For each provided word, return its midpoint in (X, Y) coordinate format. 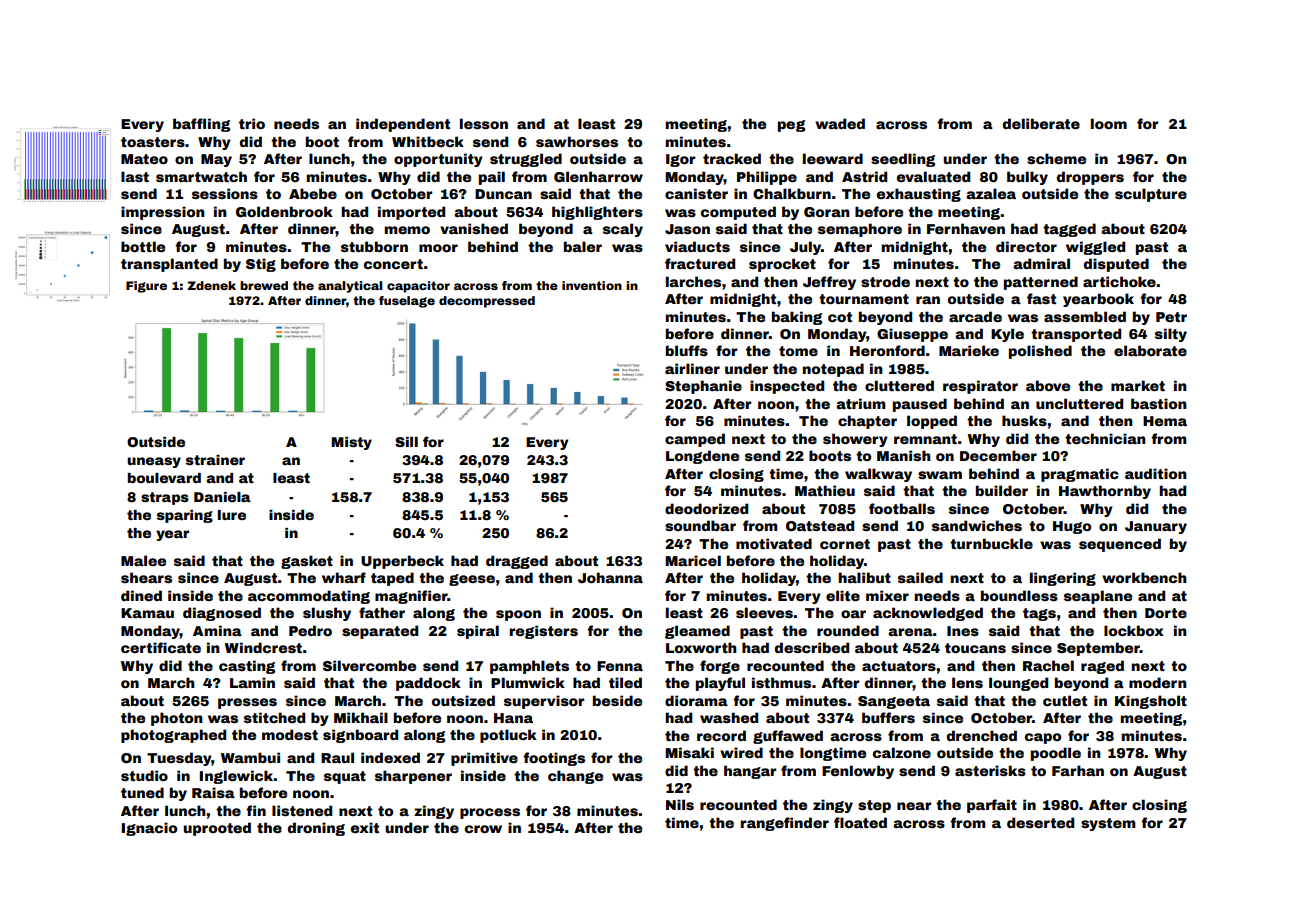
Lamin (252, 682)
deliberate (1041, 123)
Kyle (1007, 335)
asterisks (990, 770)
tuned (142, 792)
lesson (484, 123)
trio (252, 123)
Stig (261, 265)
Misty (351, 443)
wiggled (1095, 248)
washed (729, 717)
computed (738, 213)
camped (695, 440)
